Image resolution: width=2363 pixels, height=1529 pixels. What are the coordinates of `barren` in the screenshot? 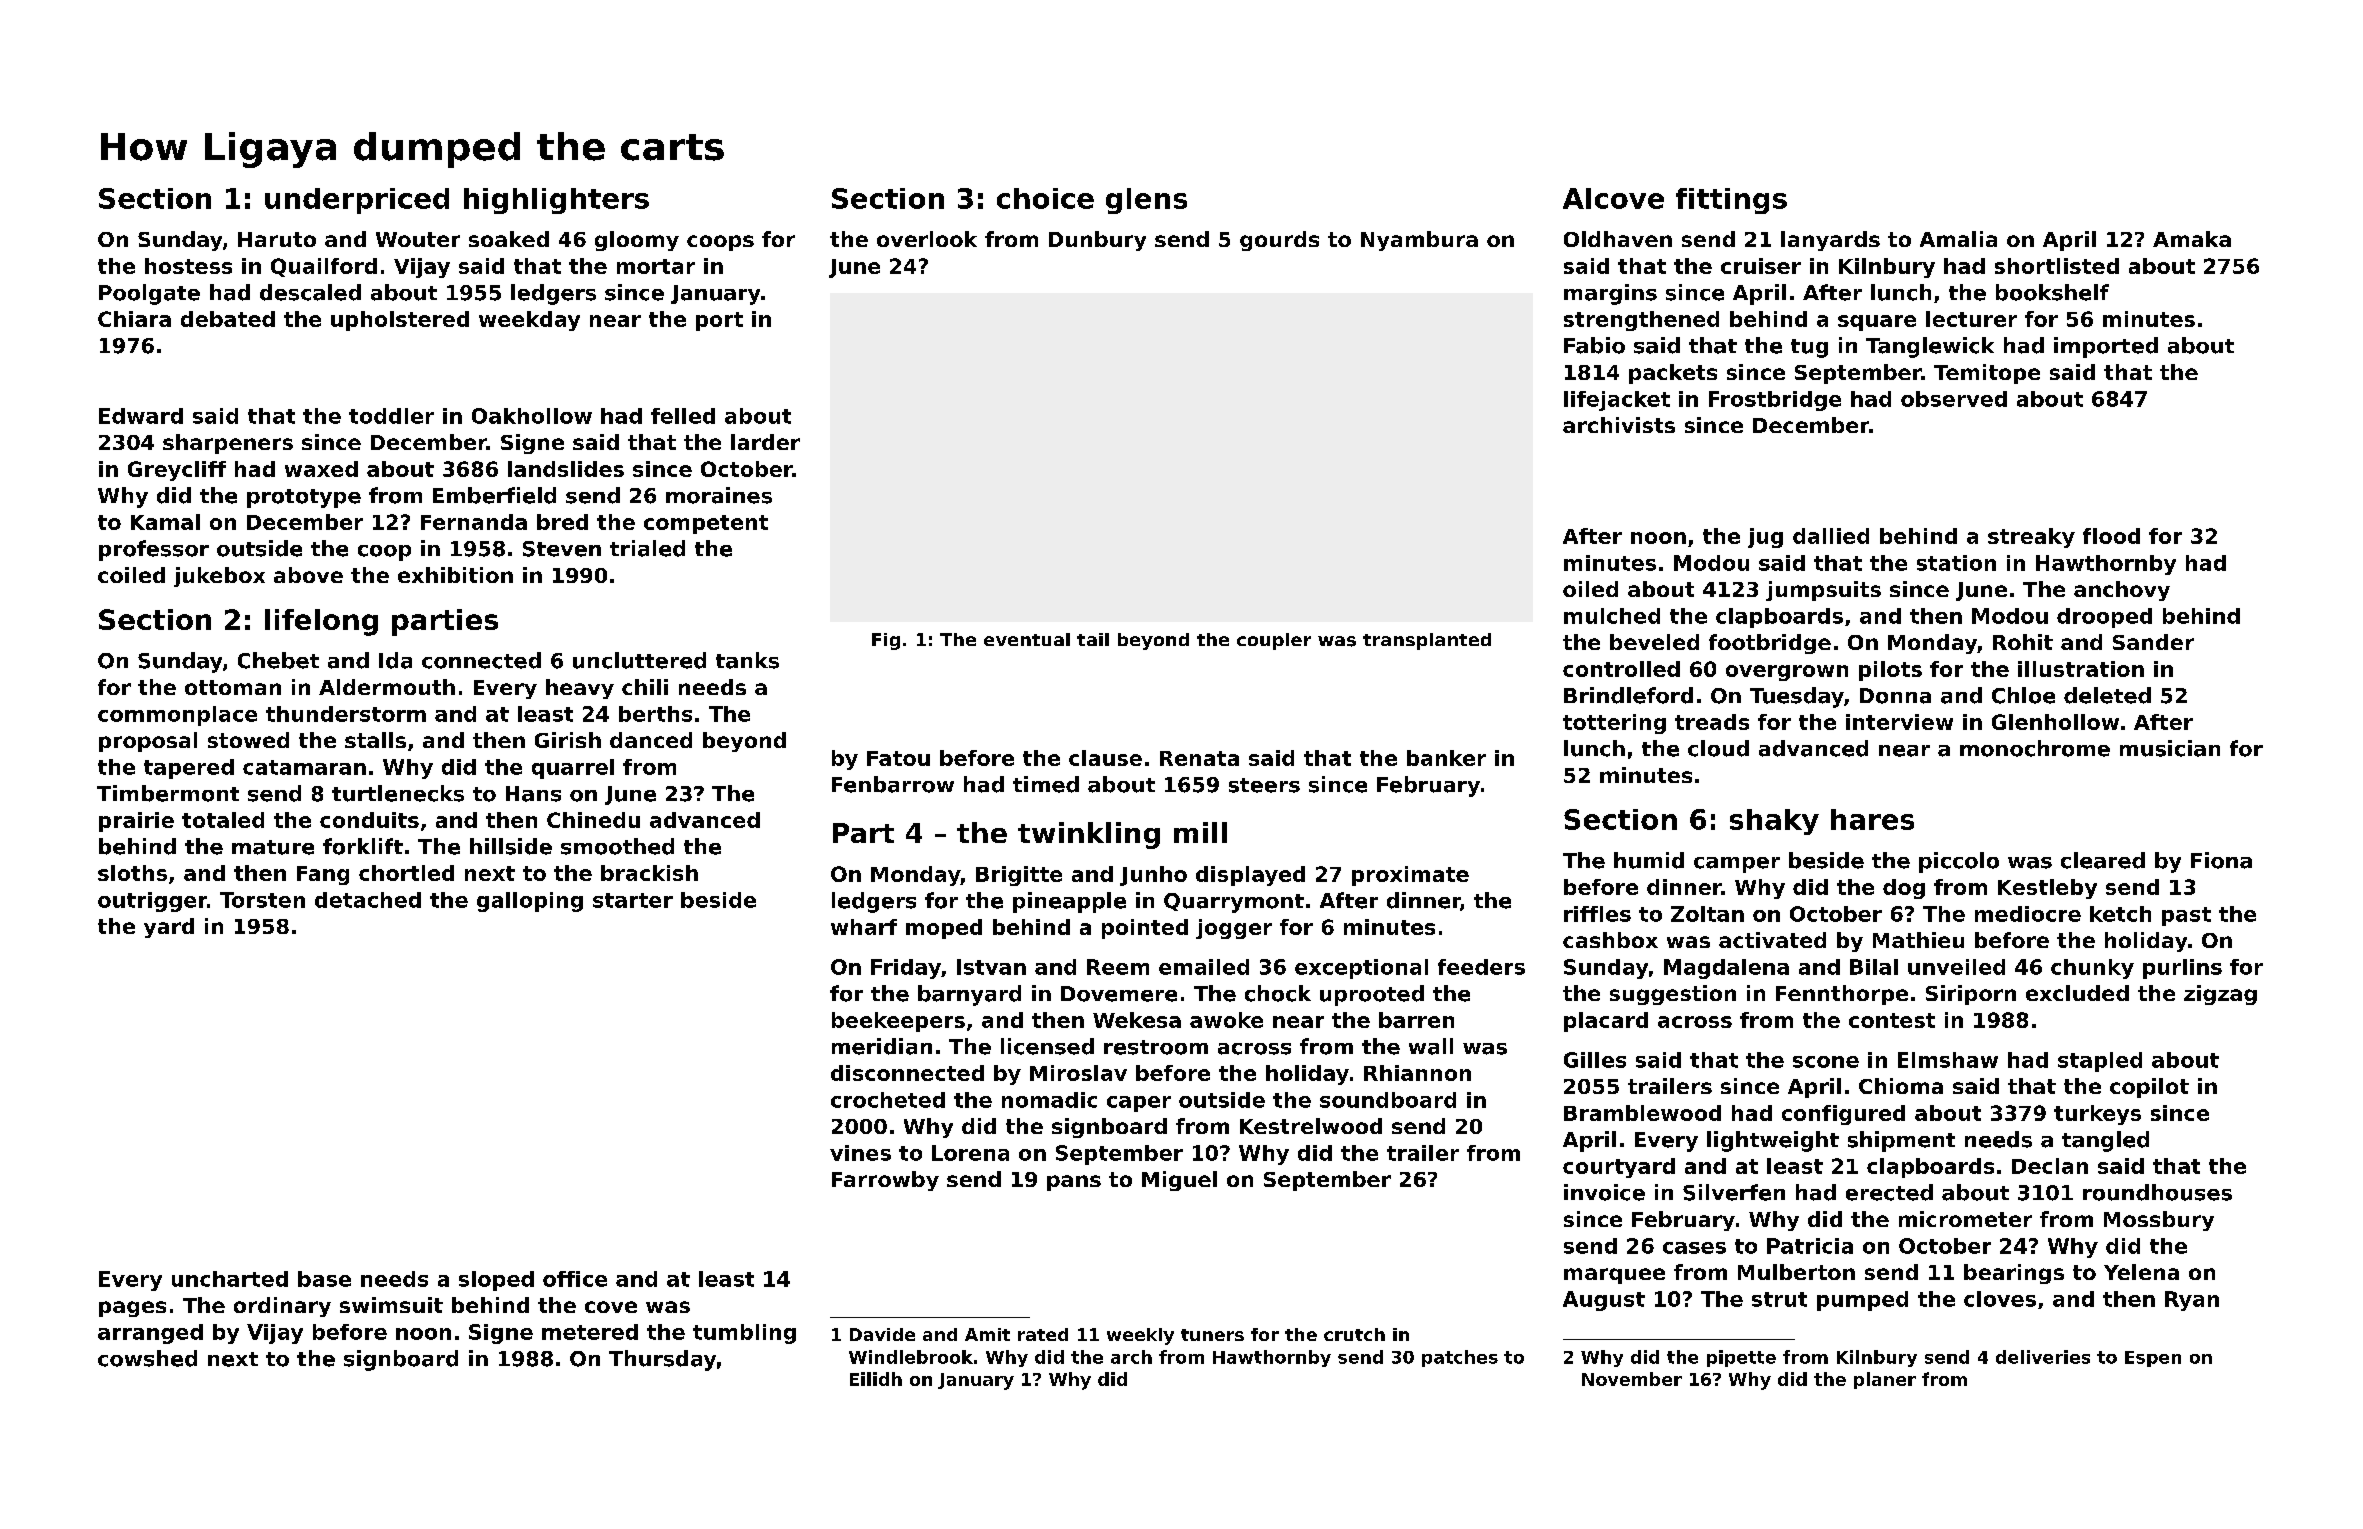 It's located at (1416, 1020).
